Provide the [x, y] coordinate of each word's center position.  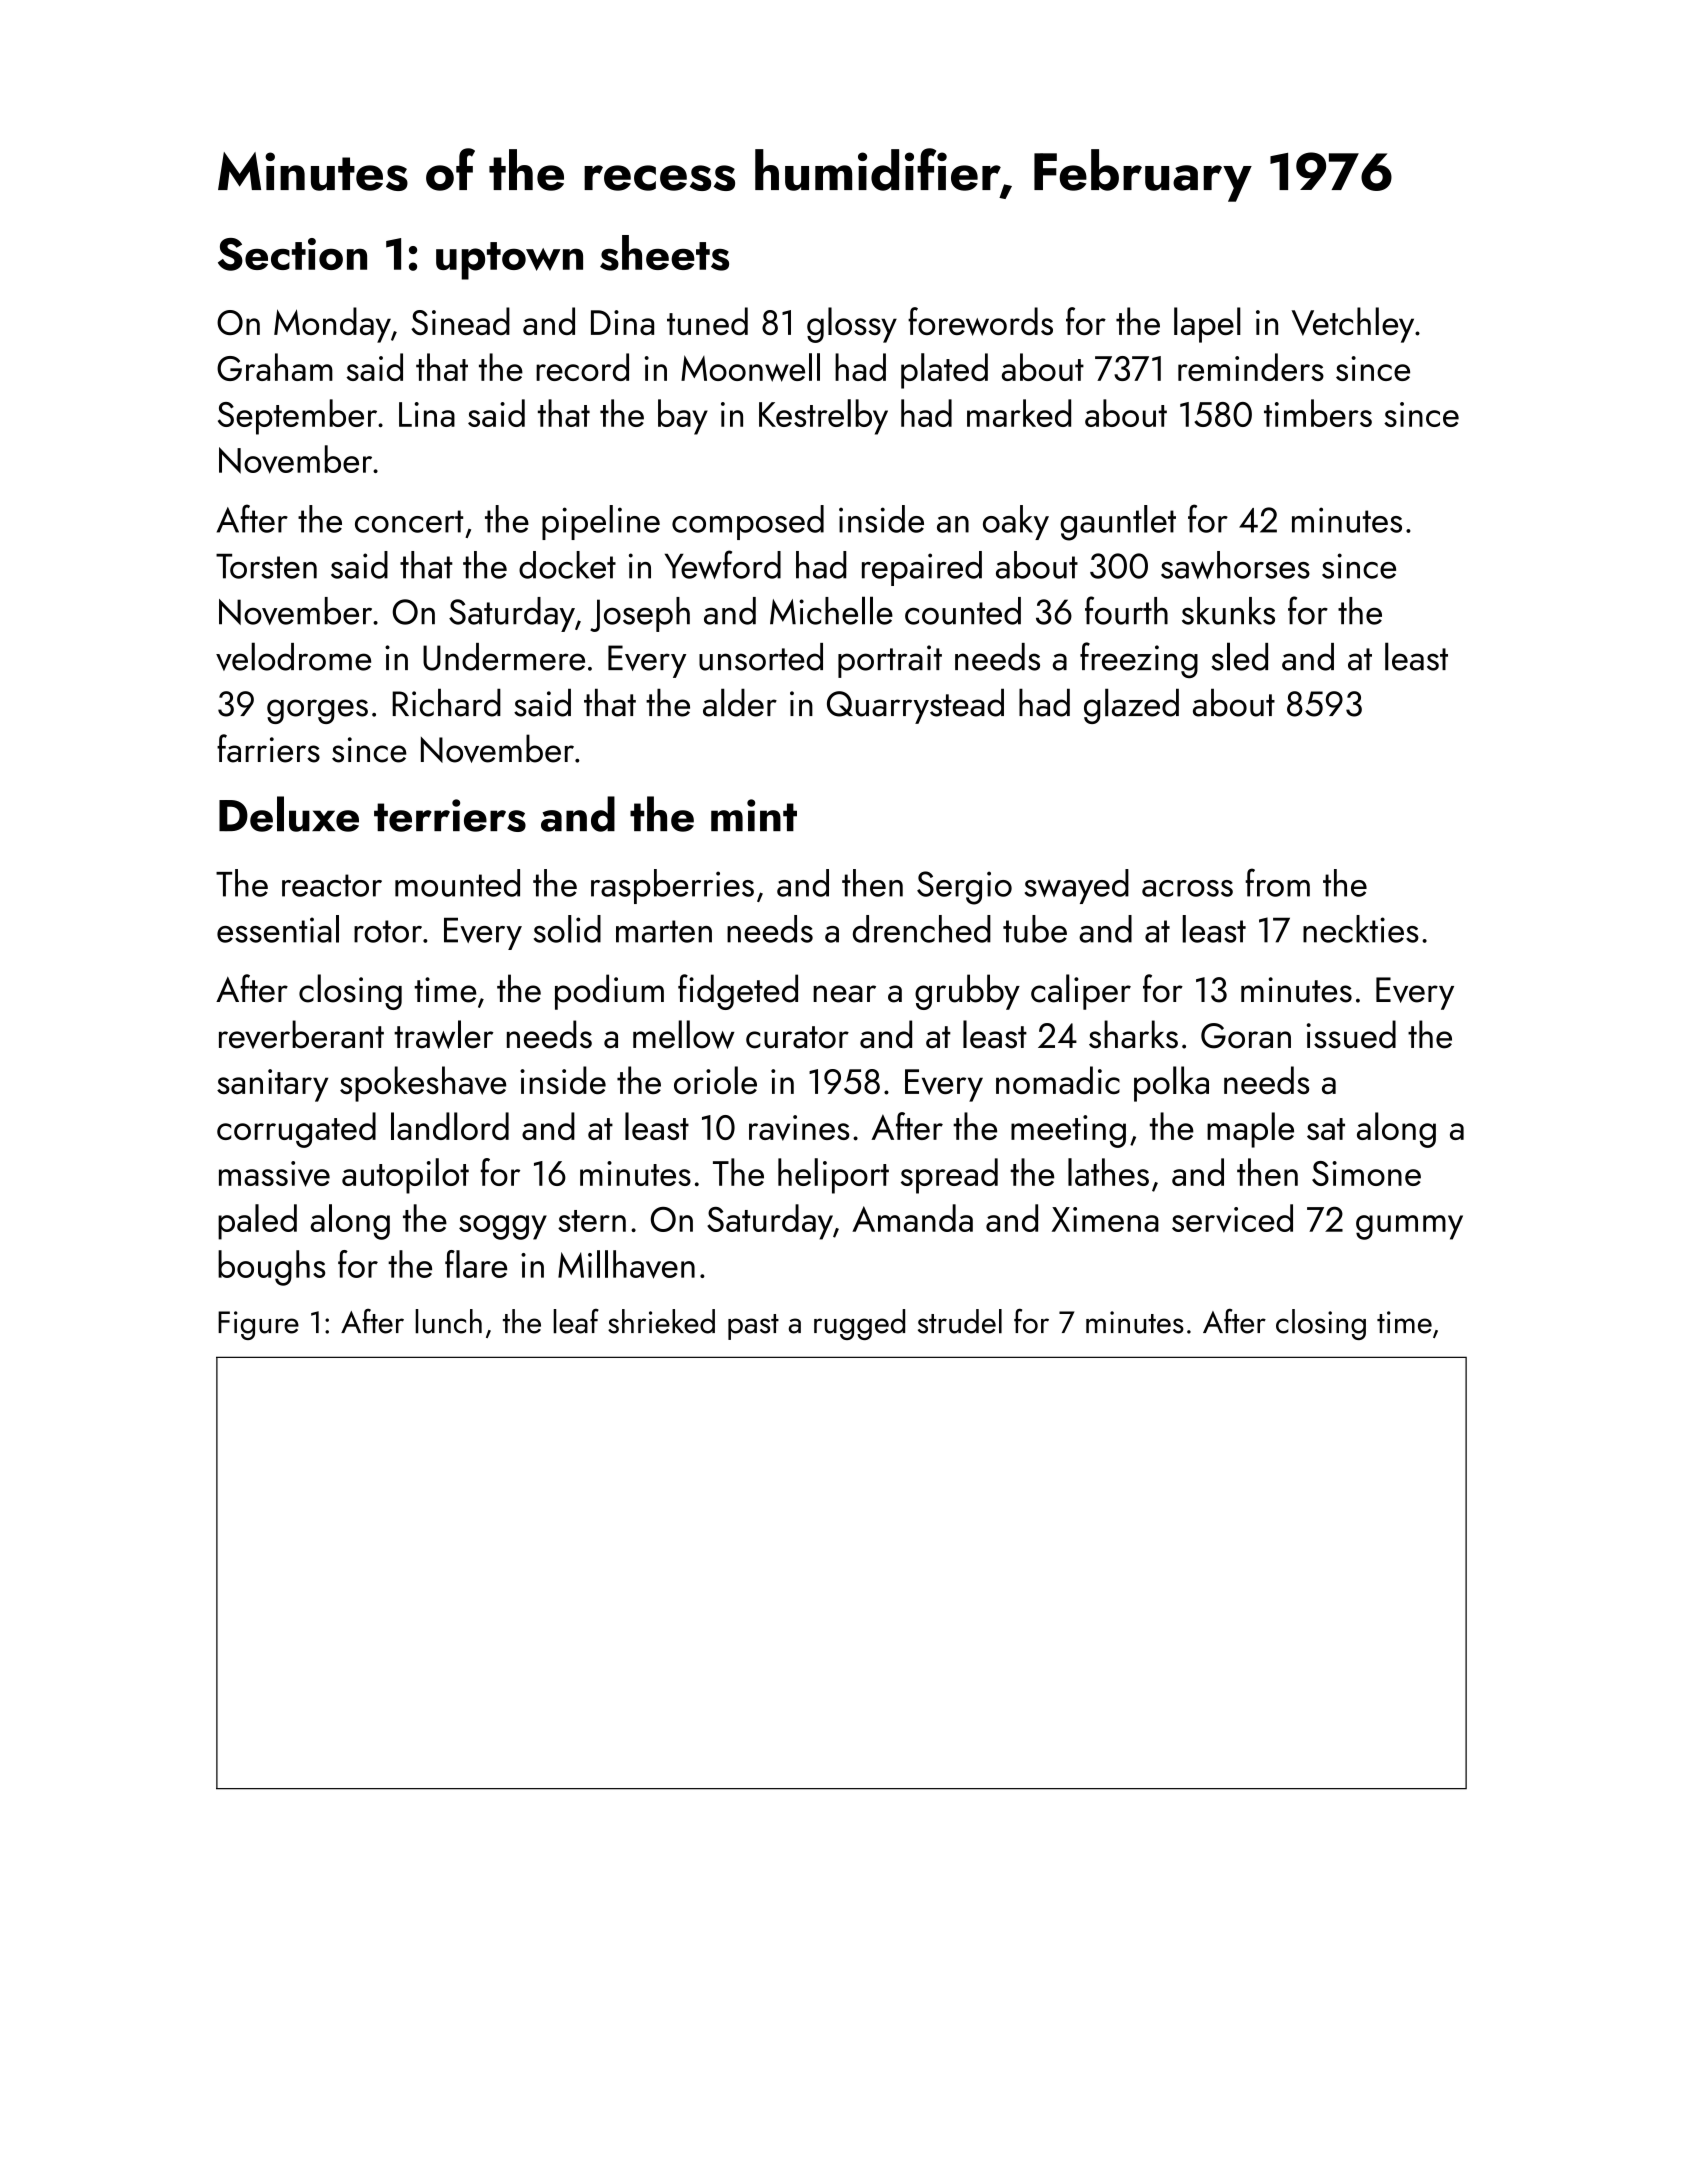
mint [754, 815]
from [1277, 882]
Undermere [504, 657]
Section [292, 254]
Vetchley [1353, 325]
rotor [388, 931]
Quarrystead [915, 706]
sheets [664, 253]
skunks [1228, 611]
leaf [576, 1321]
